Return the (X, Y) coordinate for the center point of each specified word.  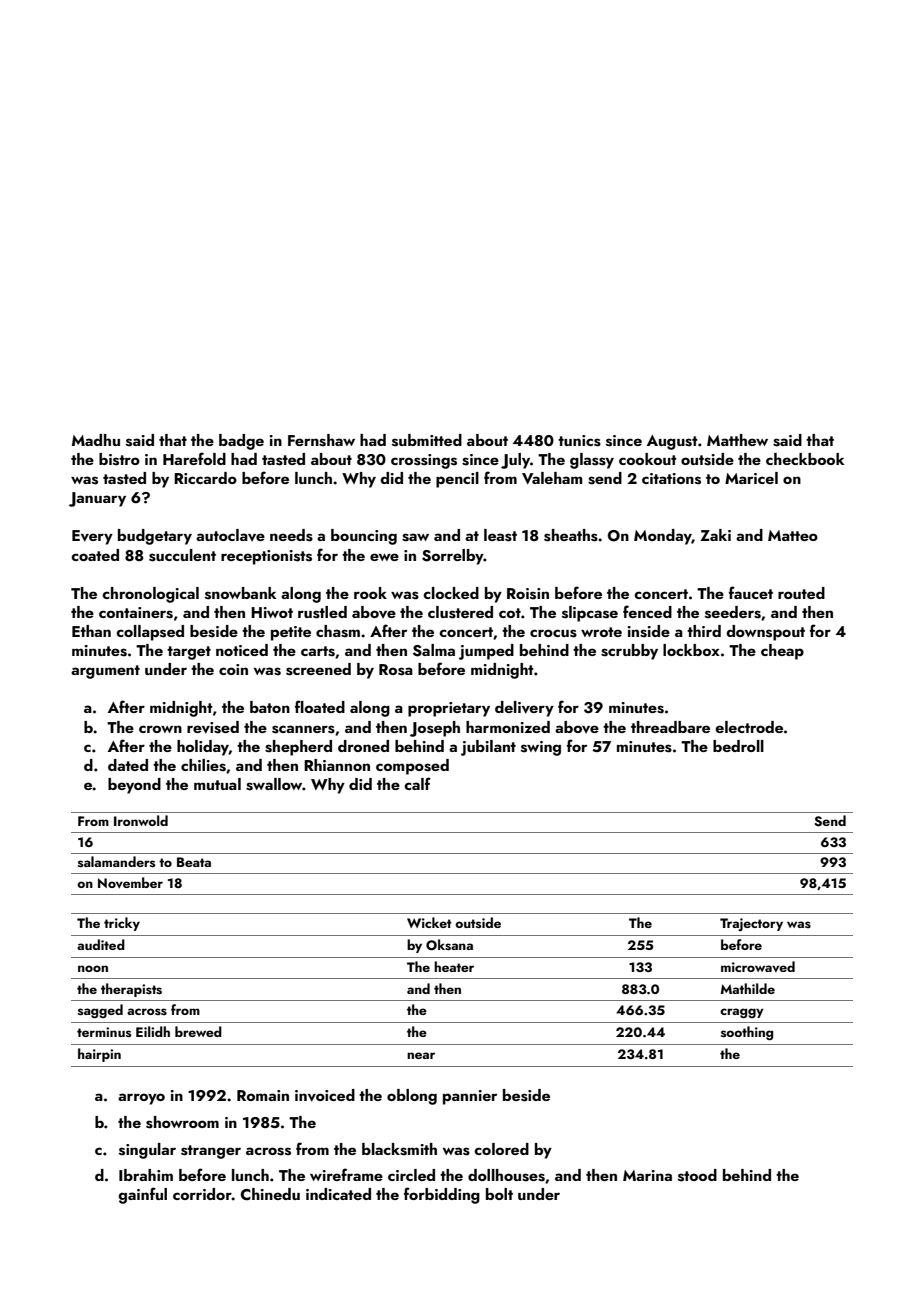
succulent (182, 555)
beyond (134, 786)
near (421, 1055)
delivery (524, 709)
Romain (263, 1095)
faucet (751, 592)
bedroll (738, 746)
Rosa (396, 670)
